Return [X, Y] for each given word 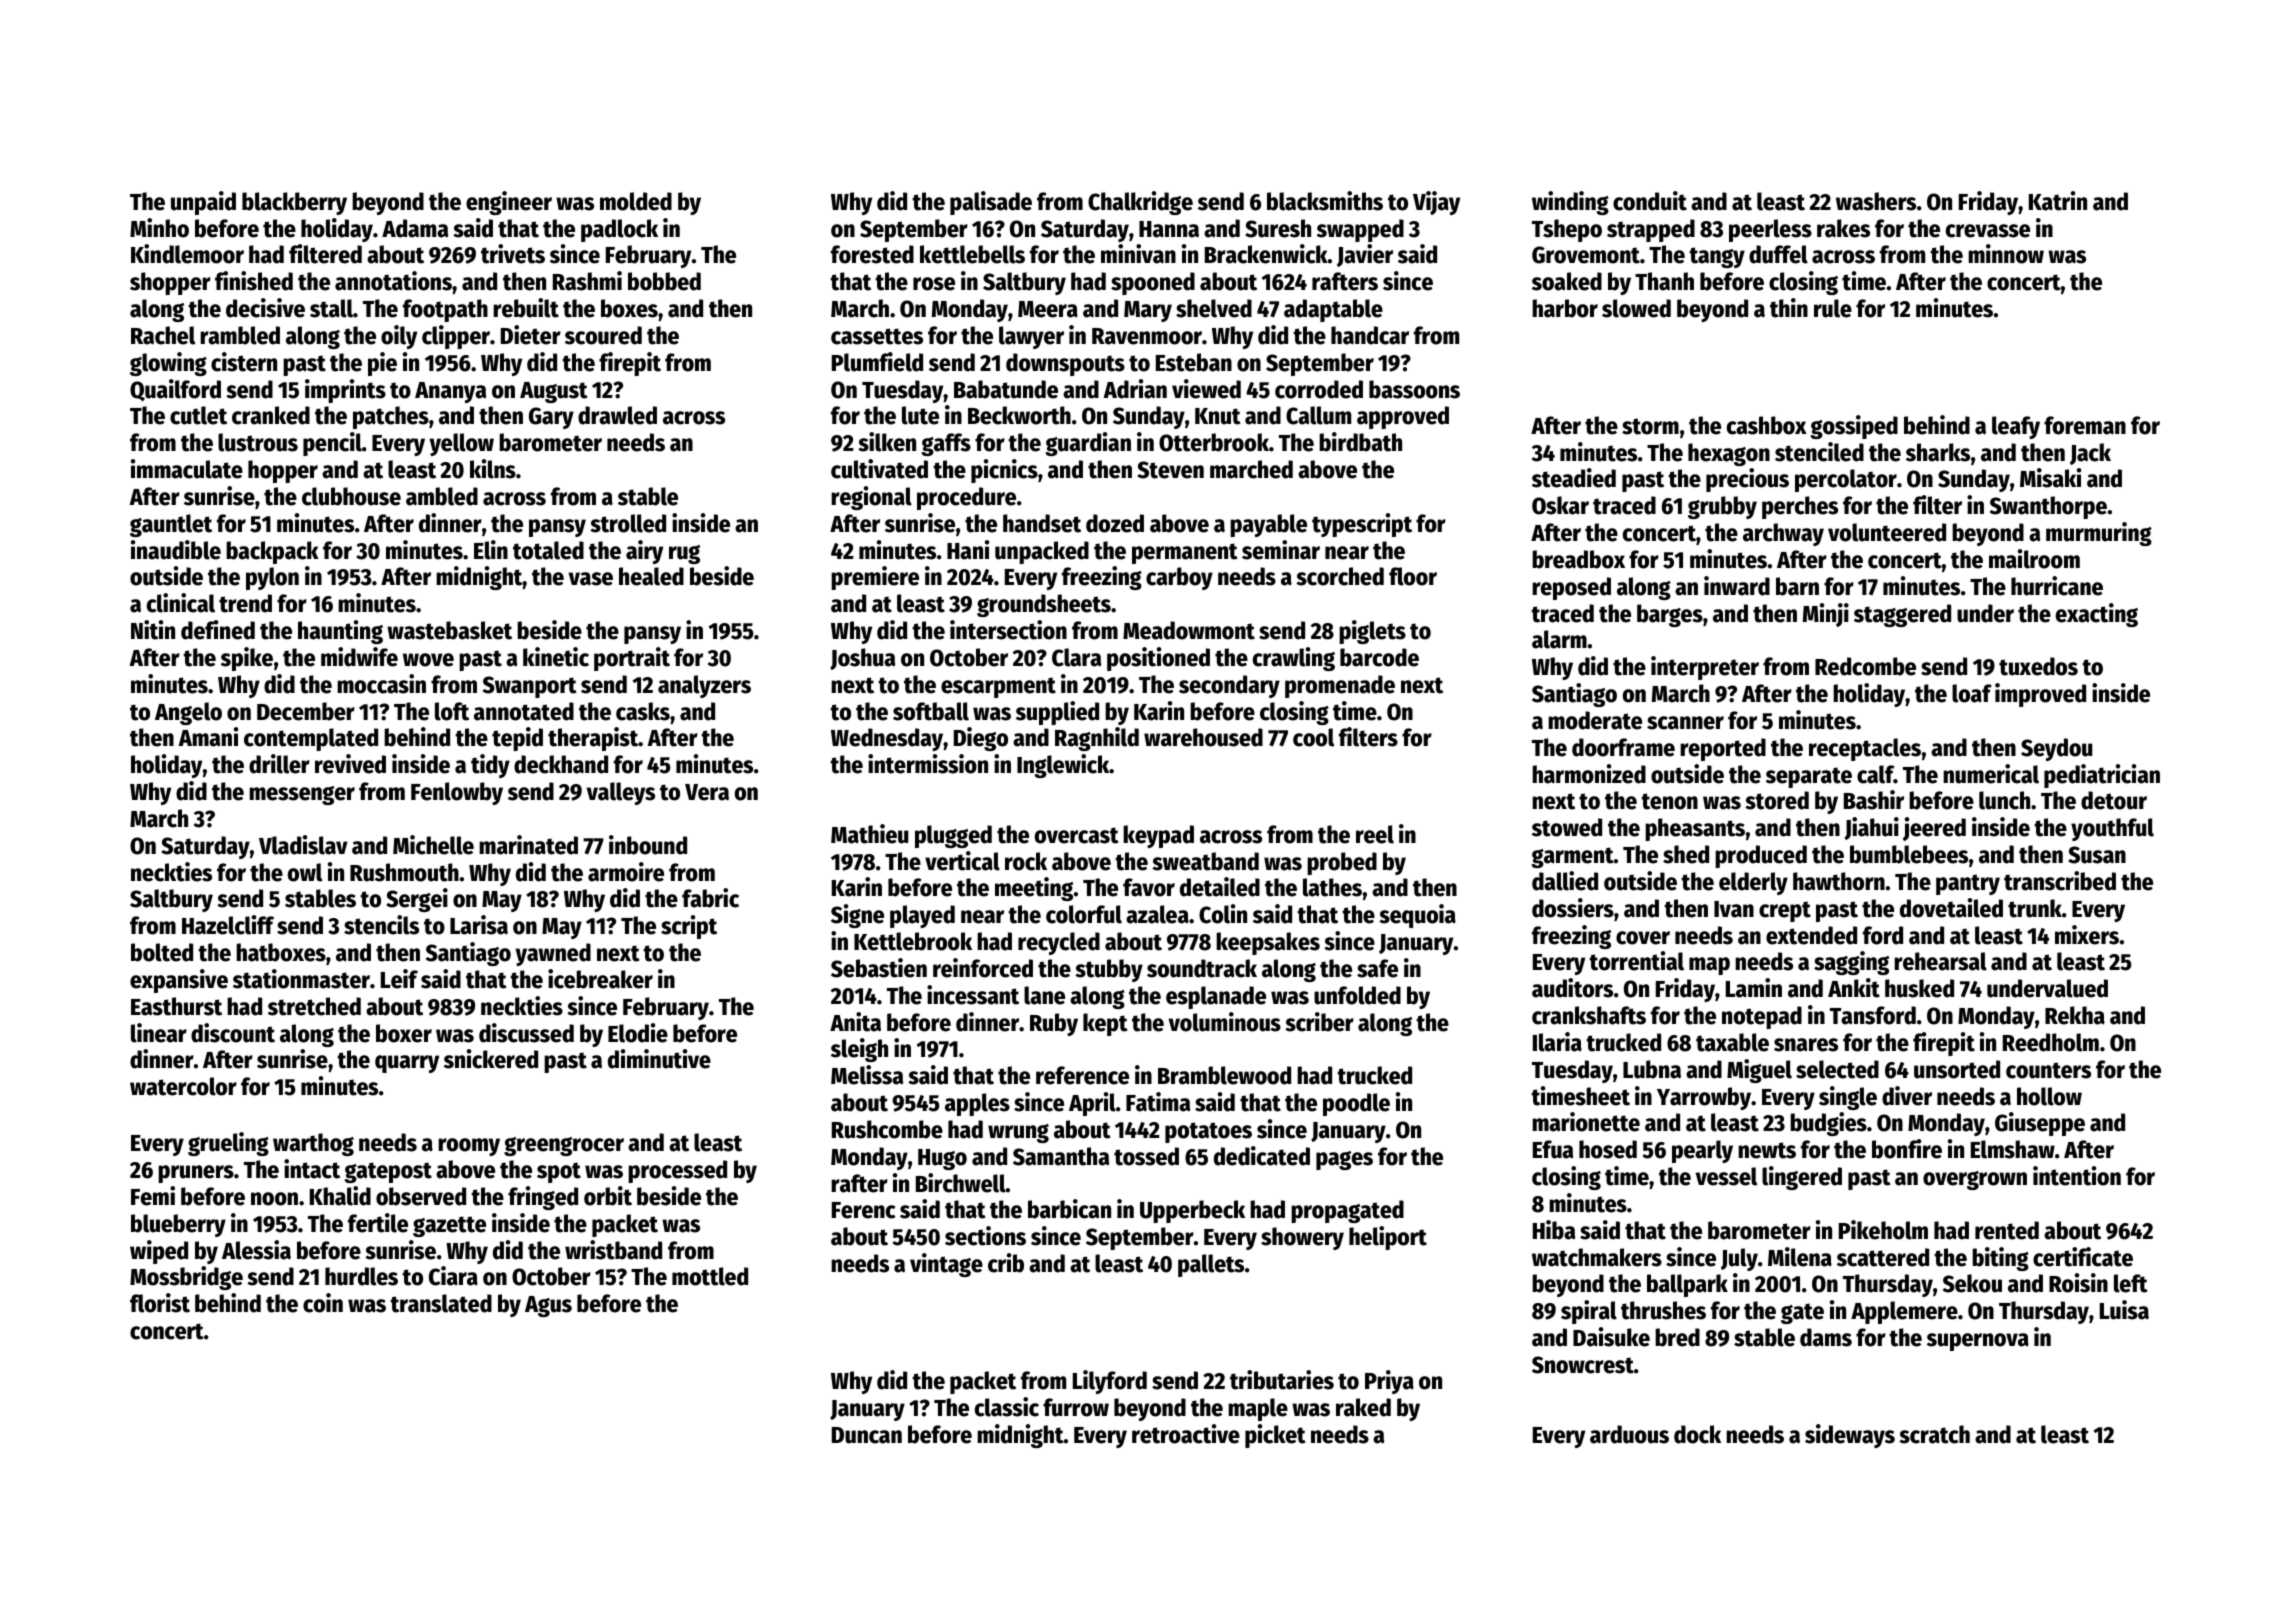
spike [247, 659]
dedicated [1262, 1156]
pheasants [1695, 829]
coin [323, 1303]
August [554, 392]
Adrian [1135, 389]
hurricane [2057, 586]
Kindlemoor [187, 254]
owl [305, 872]
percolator [1846, 480]
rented [2007, 1230]
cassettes [877, 336]
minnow [2006, 254]
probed [1342, 863]
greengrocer [564, 1146]
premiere [875, 578]
